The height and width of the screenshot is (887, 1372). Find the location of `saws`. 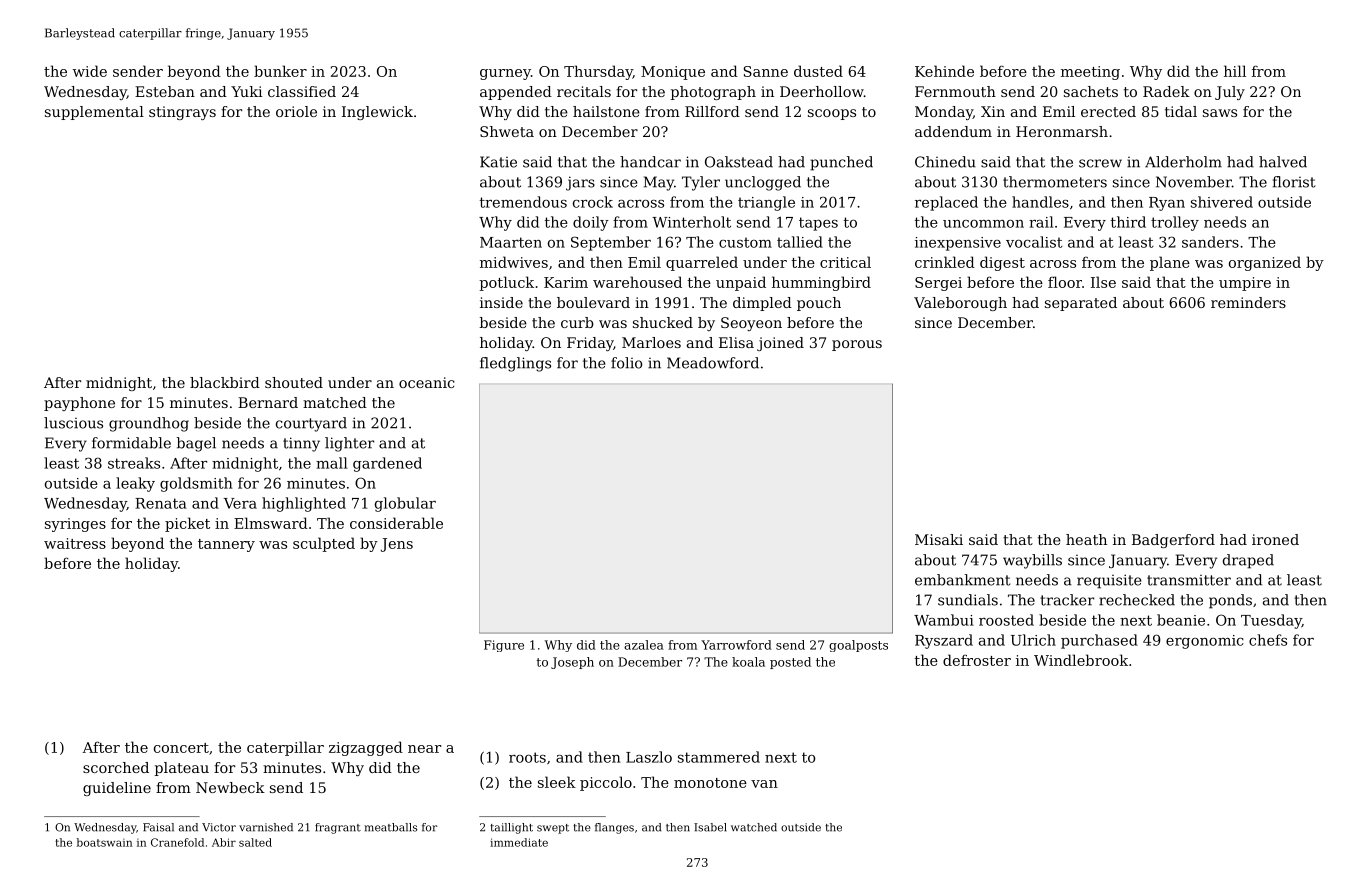

saws is located at coordinates (1220, 113).
